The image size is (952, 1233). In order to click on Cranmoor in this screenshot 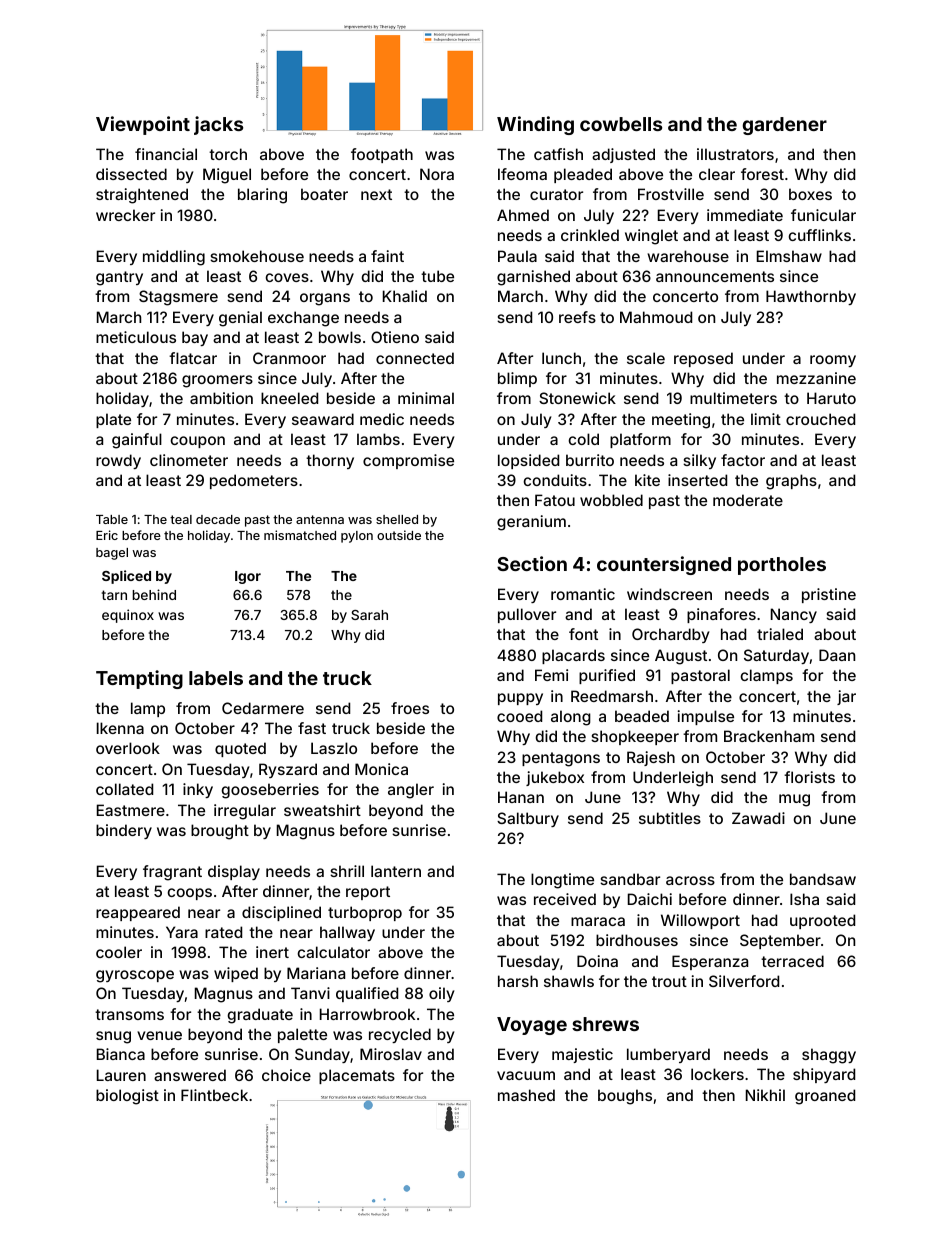, I will do `click(289, 358)`.
